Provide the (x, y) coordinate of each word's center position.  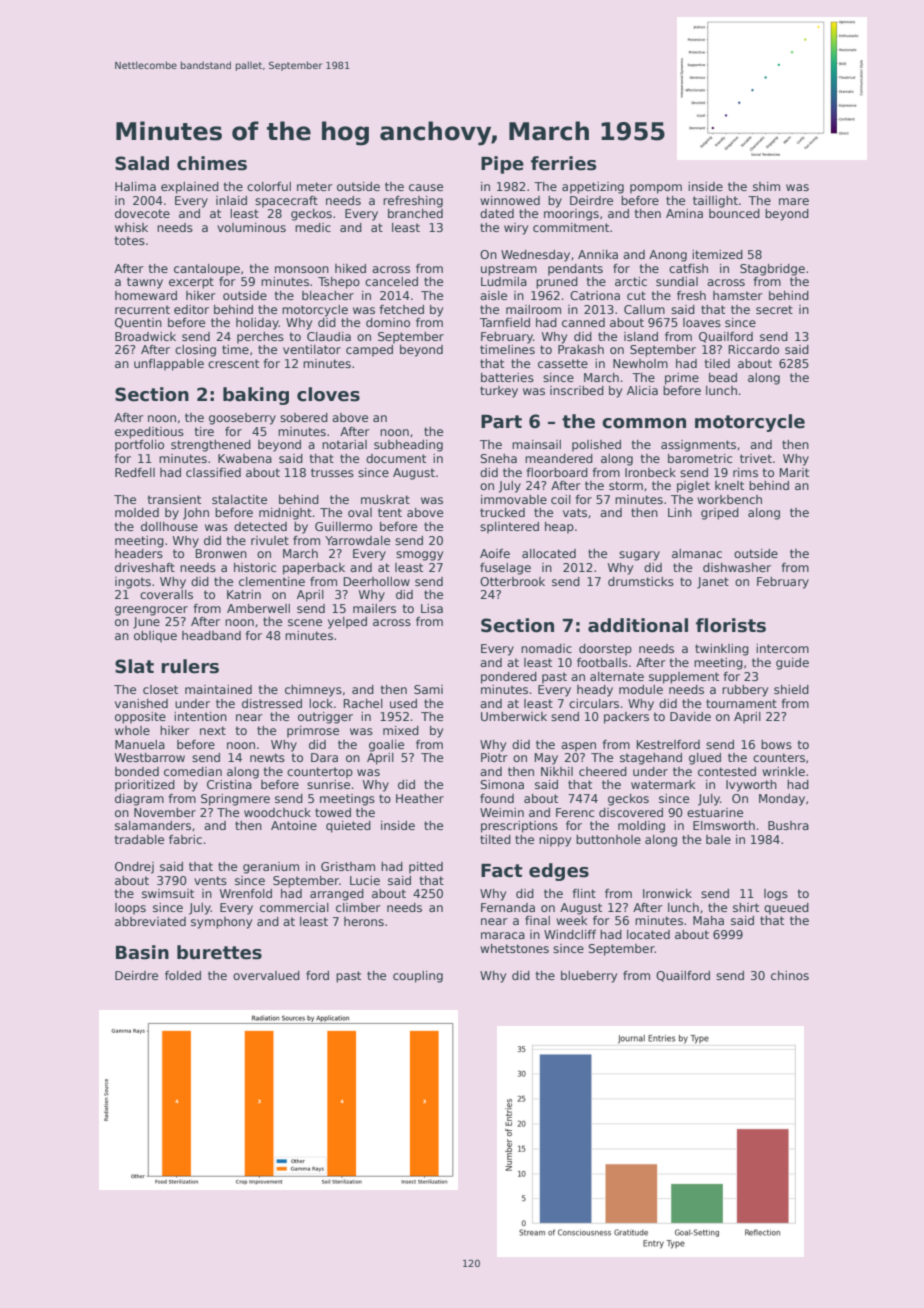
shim (766, 186)
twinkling (722, 650)
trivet (756, 458)
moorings (571, 215)
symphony (221, 923)
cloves (328, 394)
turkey (499, 392)
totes (130, 240)
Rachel (363, 703)
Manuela (140, 744)
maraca (503, 935)
